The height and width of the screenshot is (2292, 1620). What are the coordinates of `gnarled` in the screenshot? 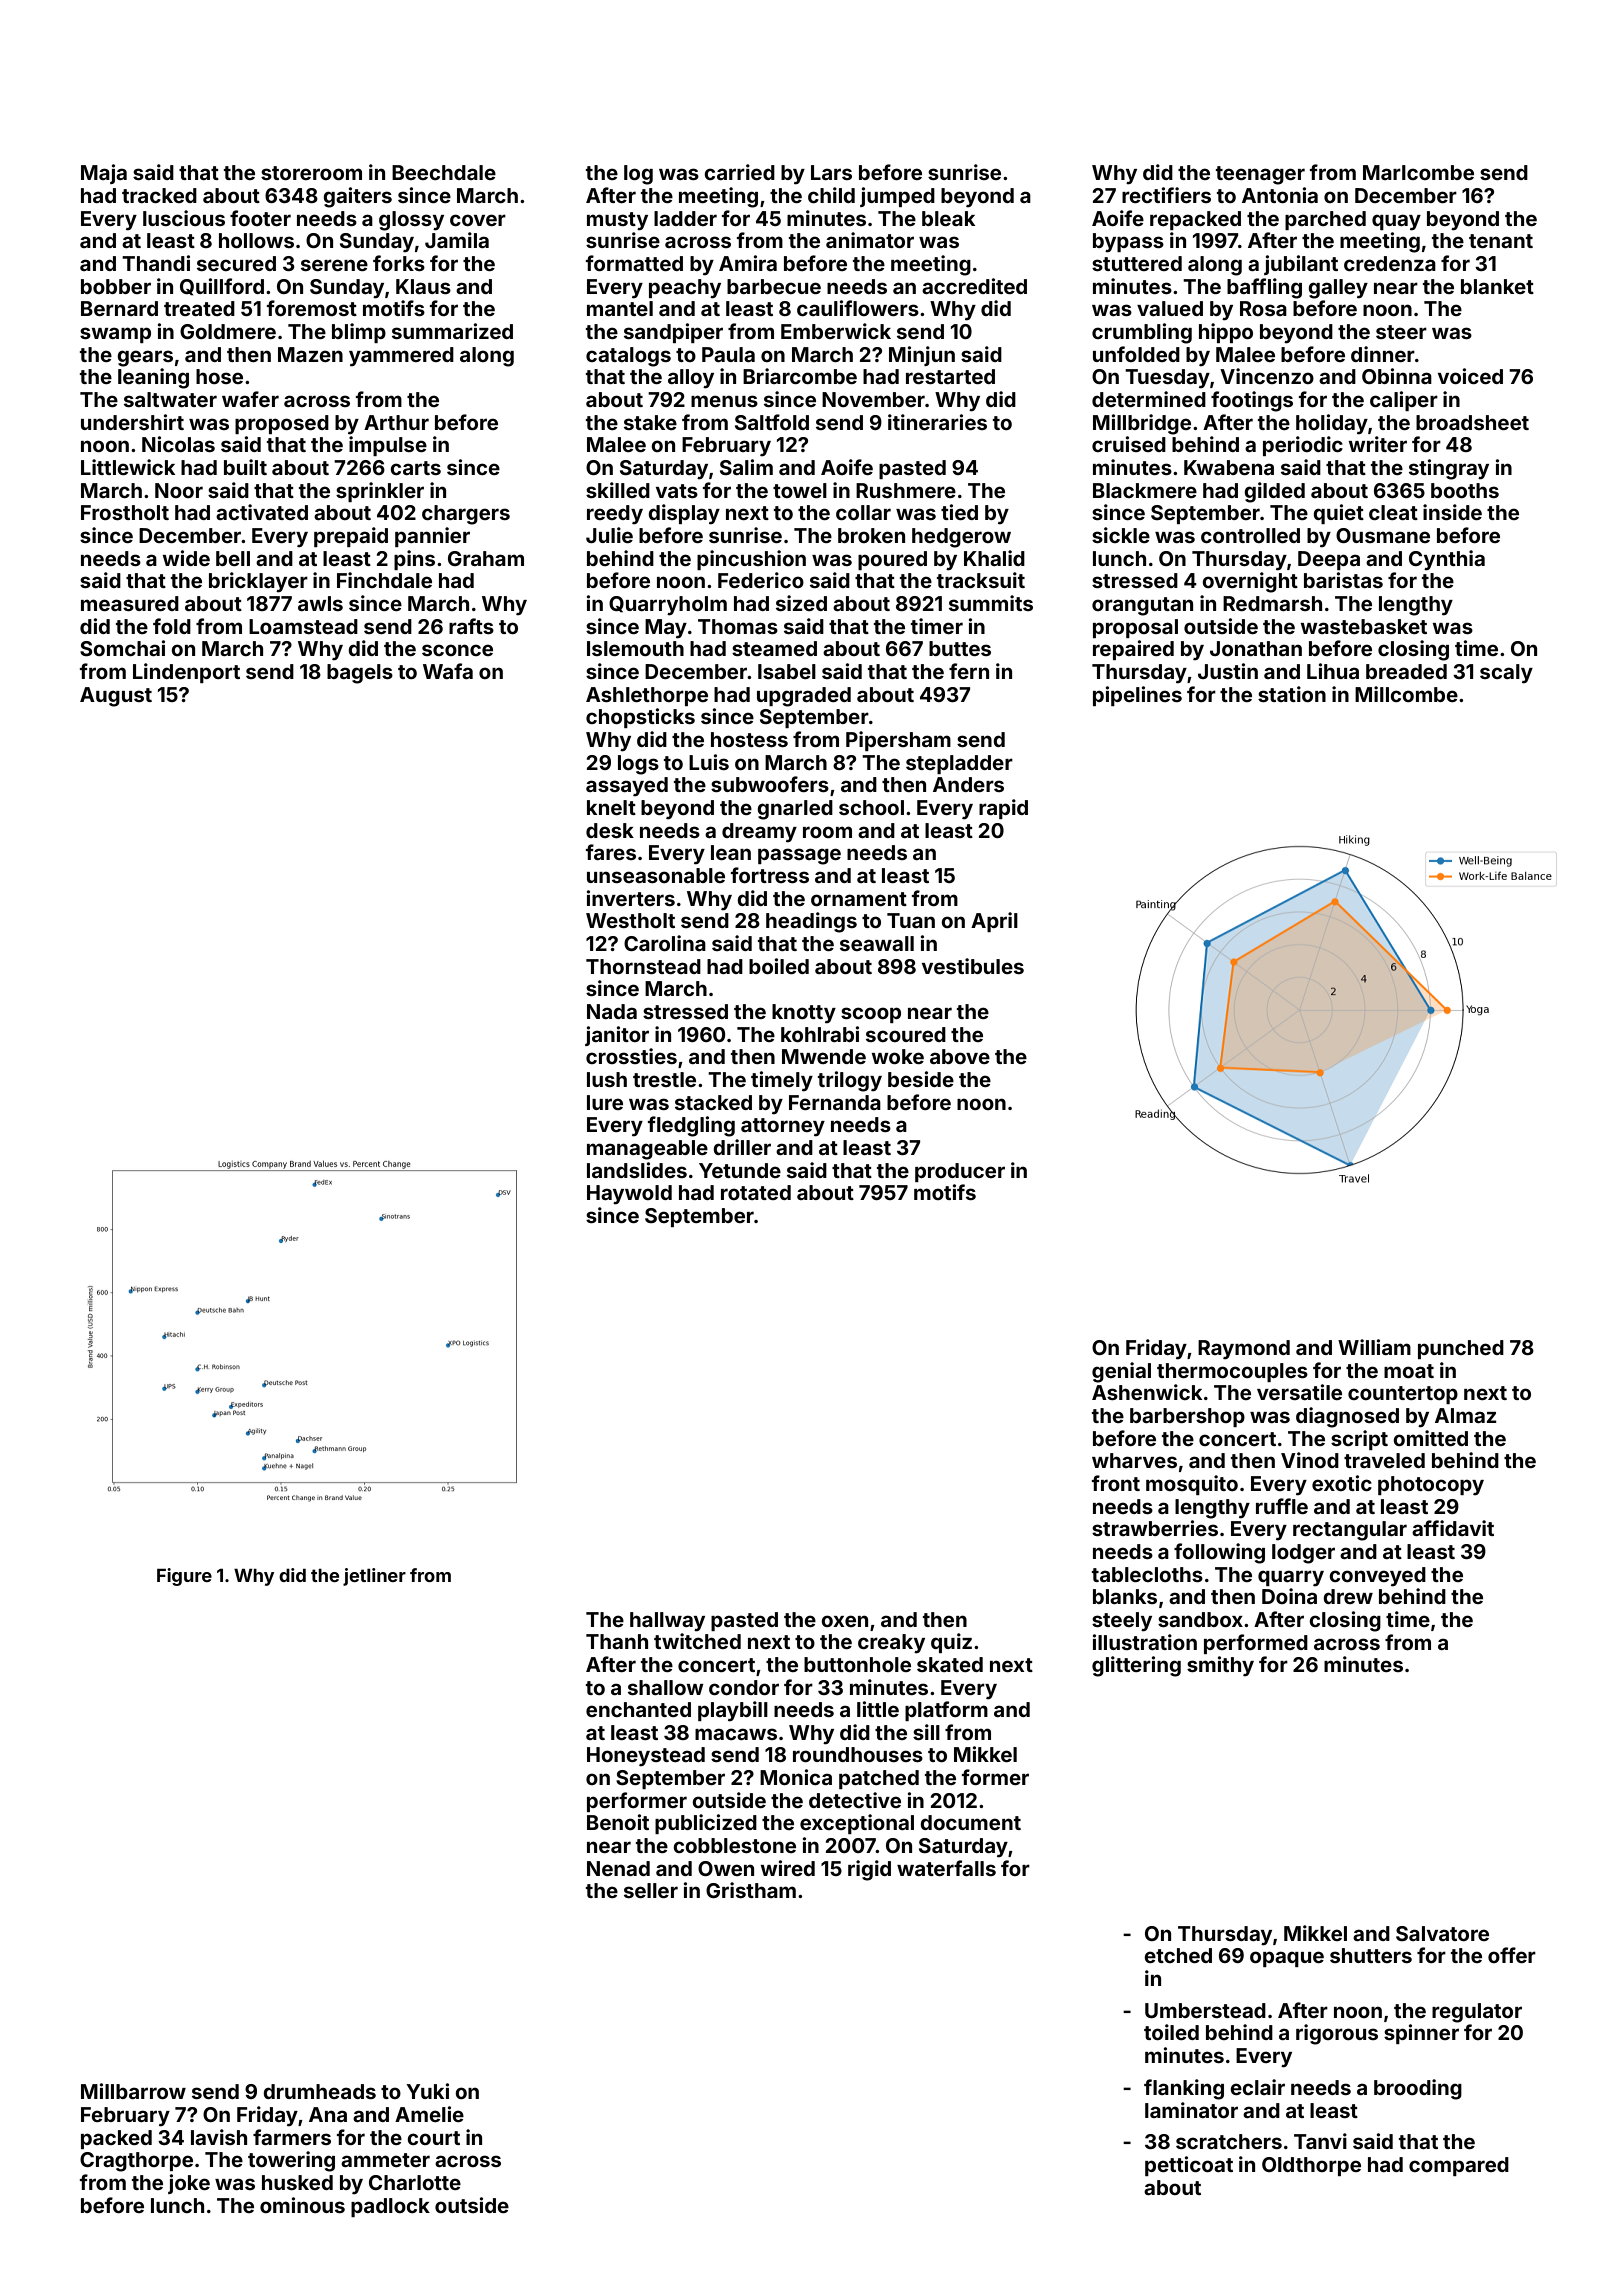 It's located at (795, 810).
